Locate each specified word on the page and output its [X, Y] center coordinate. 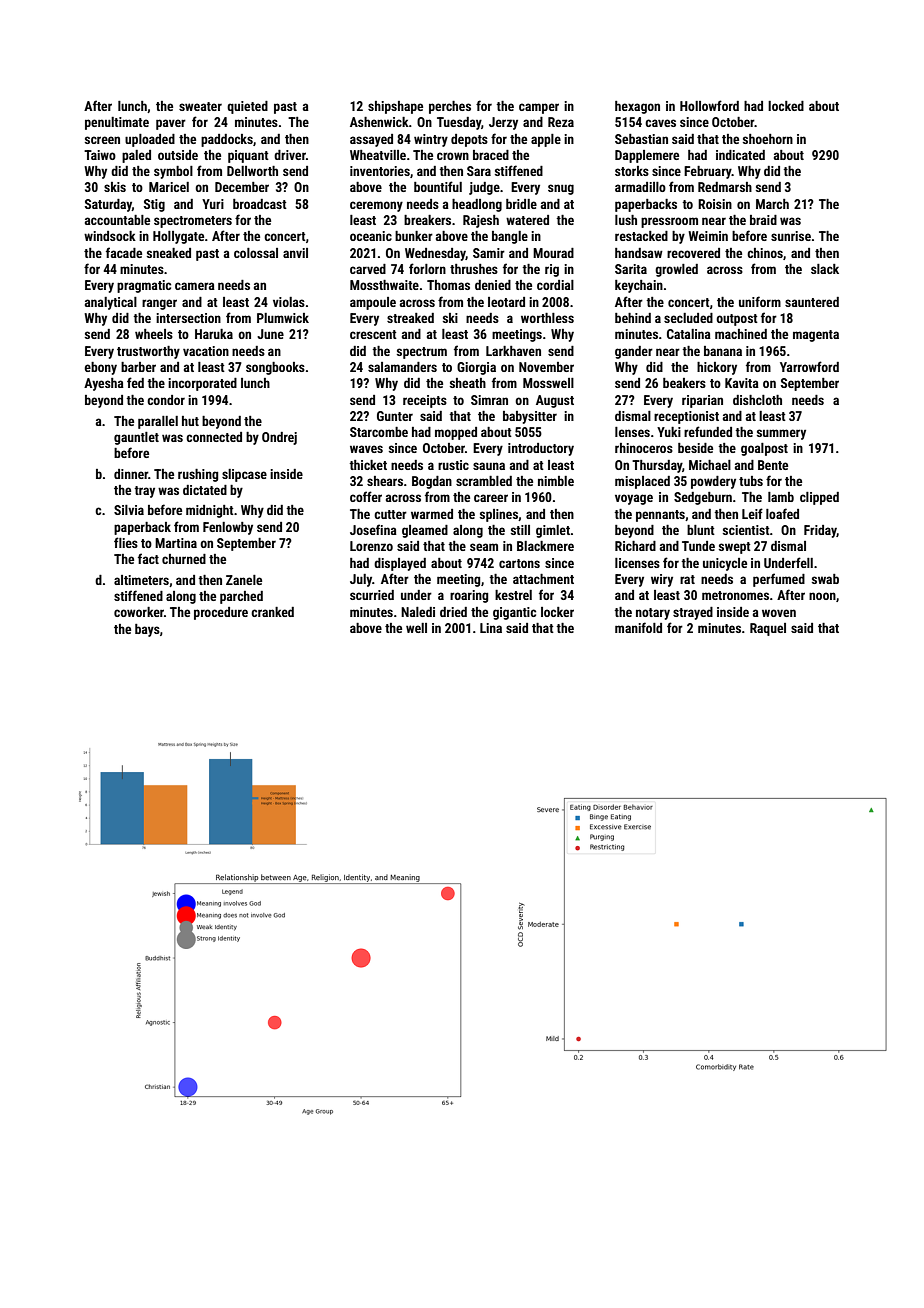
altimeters [141, 580]
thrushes [474, 269]
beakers [684, 383]
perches [450, 107]
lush [626, 220]
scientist [746, 530]
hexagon [637, 107]
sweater [200, 106]
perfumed [779, 580]
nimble [556, 481]
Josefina [373, 529]
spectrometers [193, 222]
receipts [425, 401]
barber [138, 367]
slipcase [244, 475]
